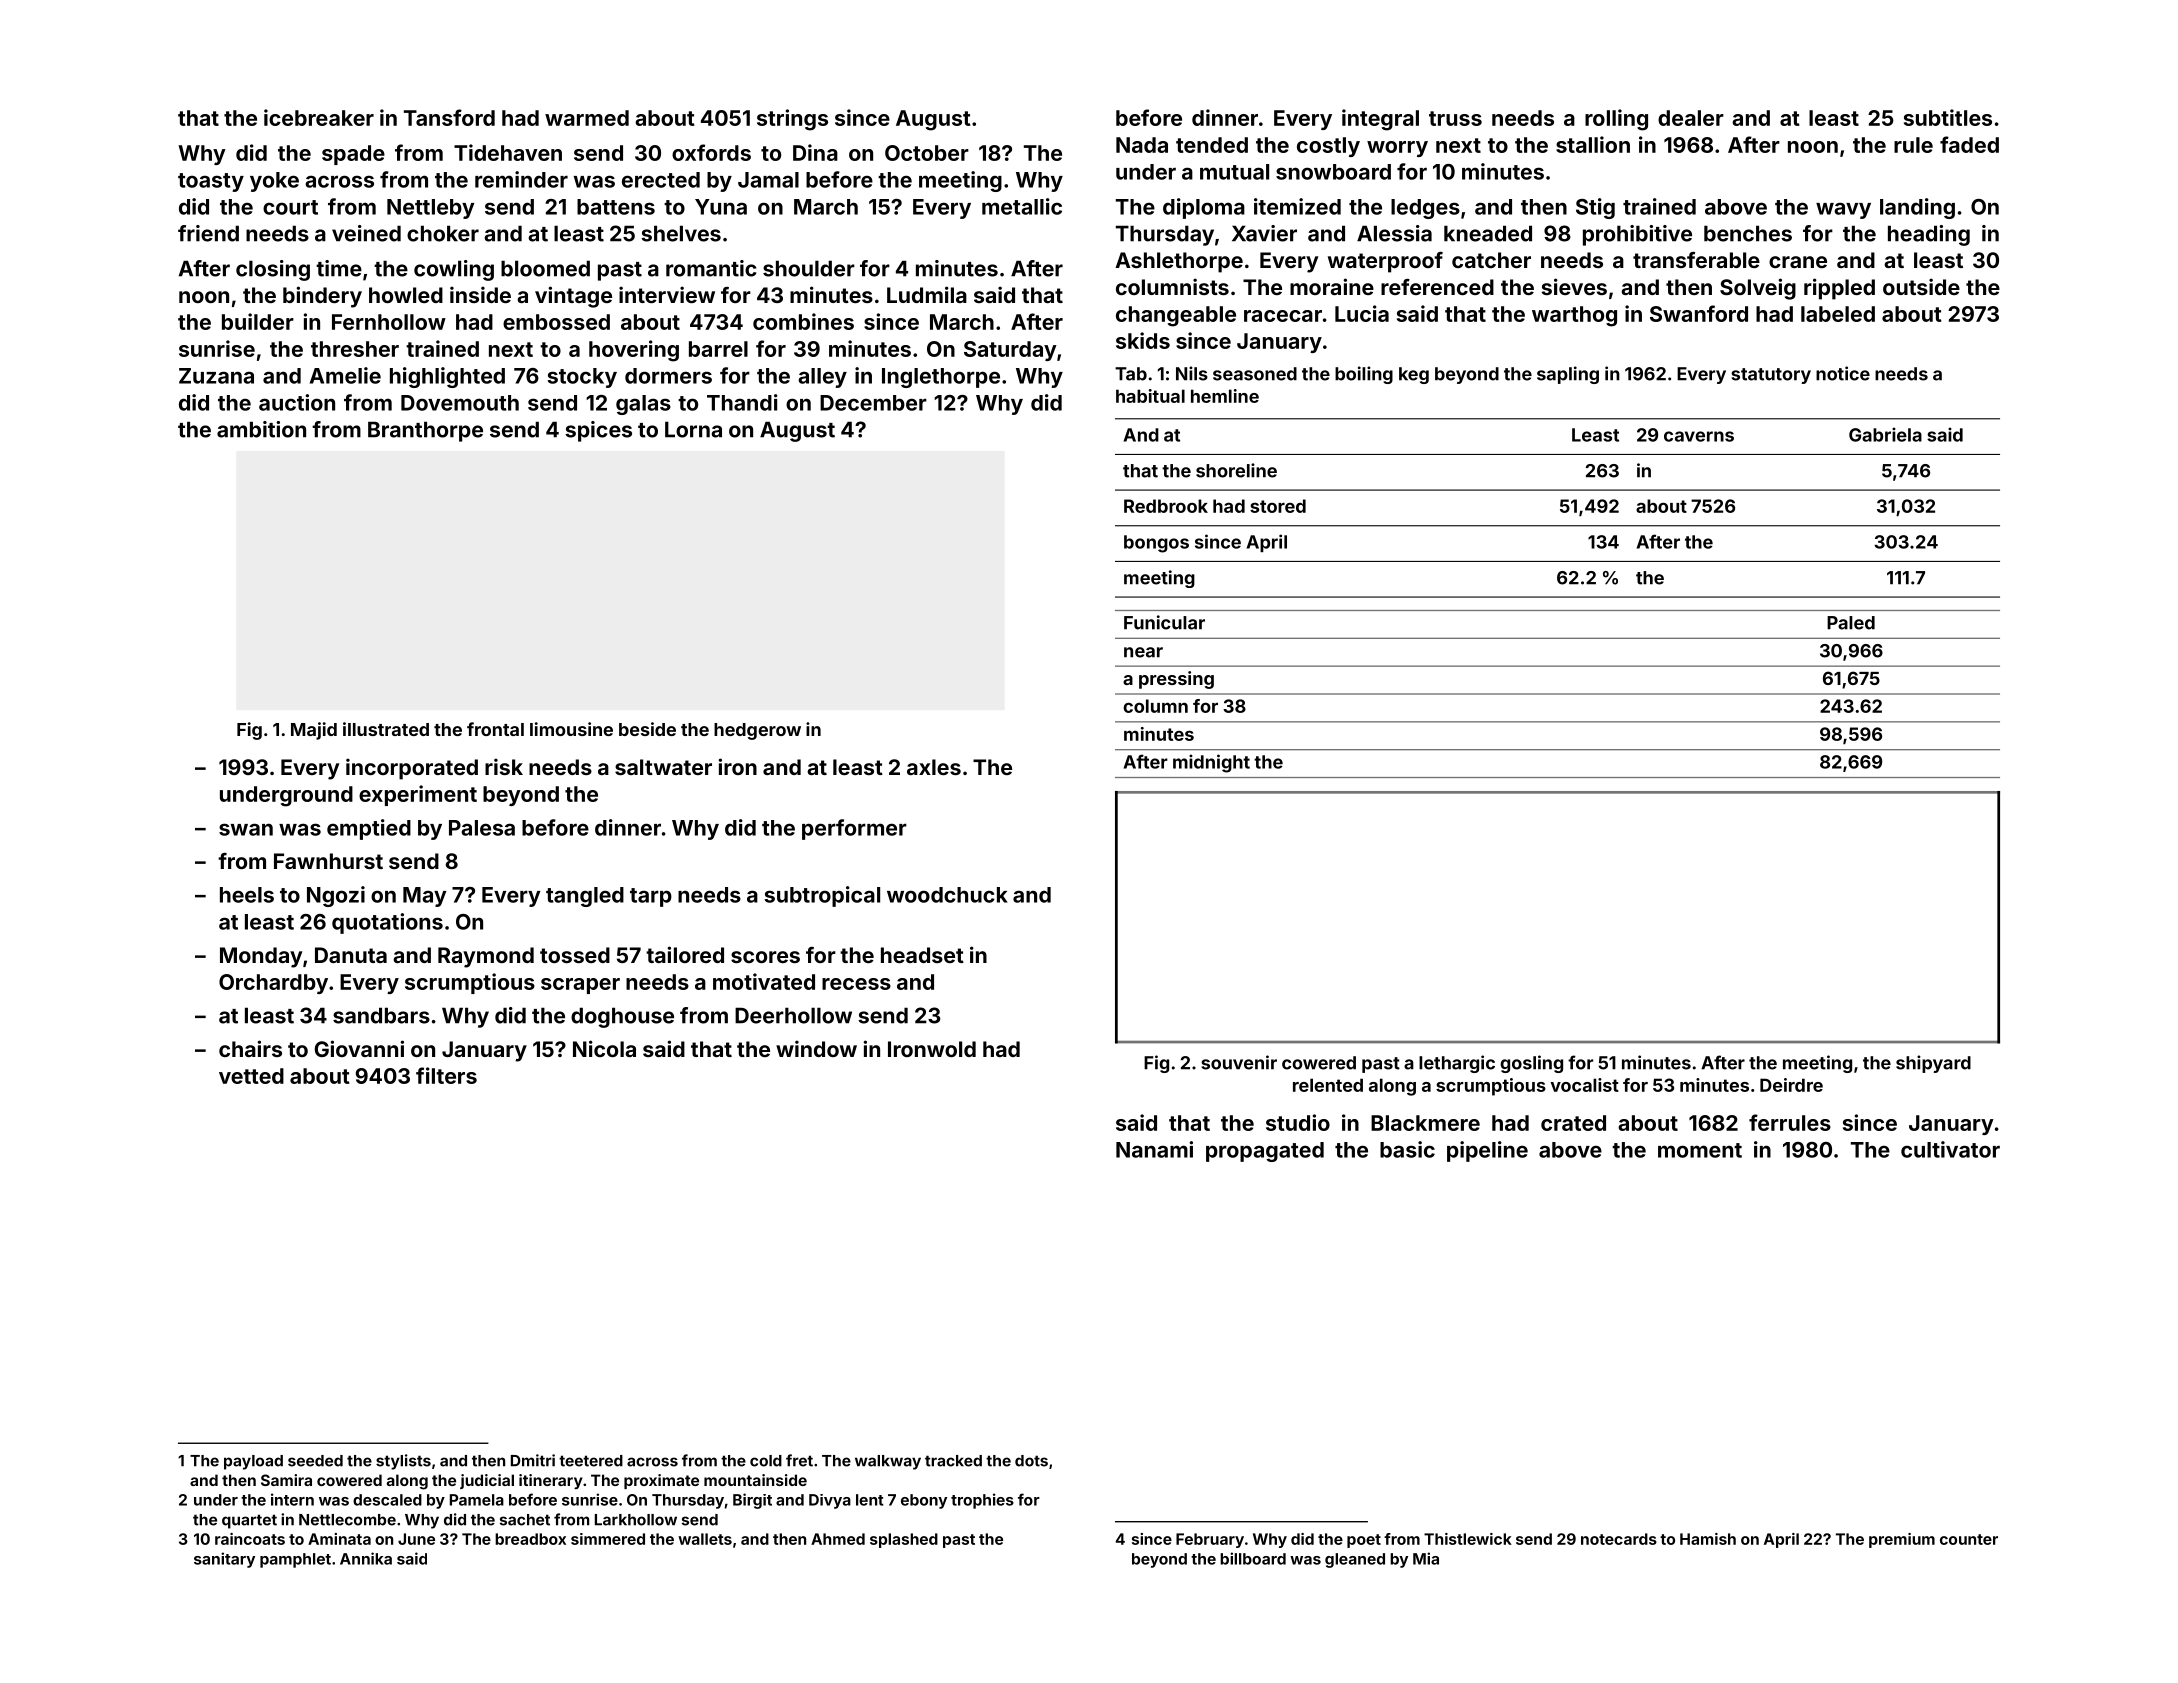  I want to click on midnight, so click(1211, 763).
